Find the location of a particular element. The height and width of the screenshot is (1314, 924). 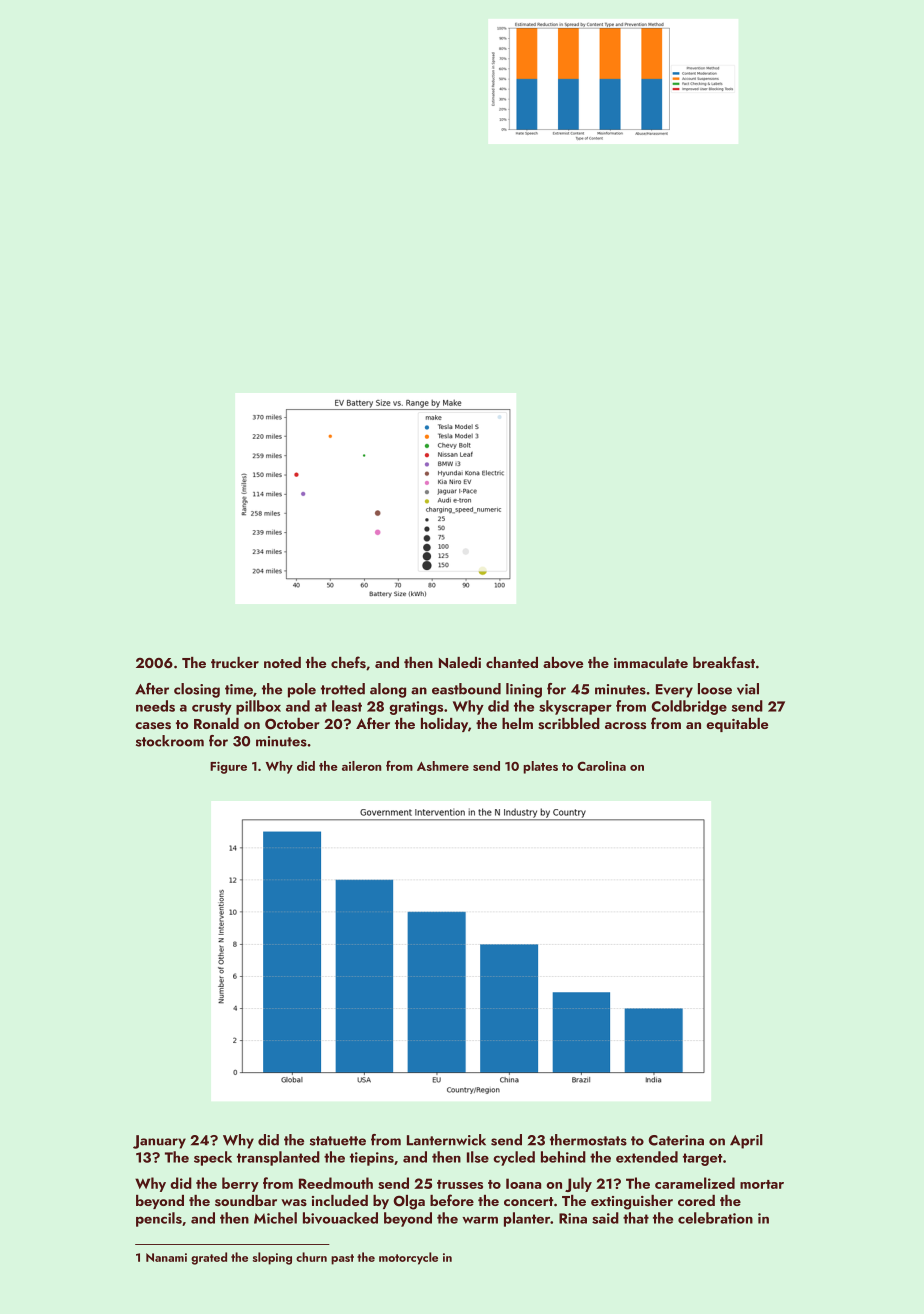

Nanami is located at coordinates (166, 1257).
